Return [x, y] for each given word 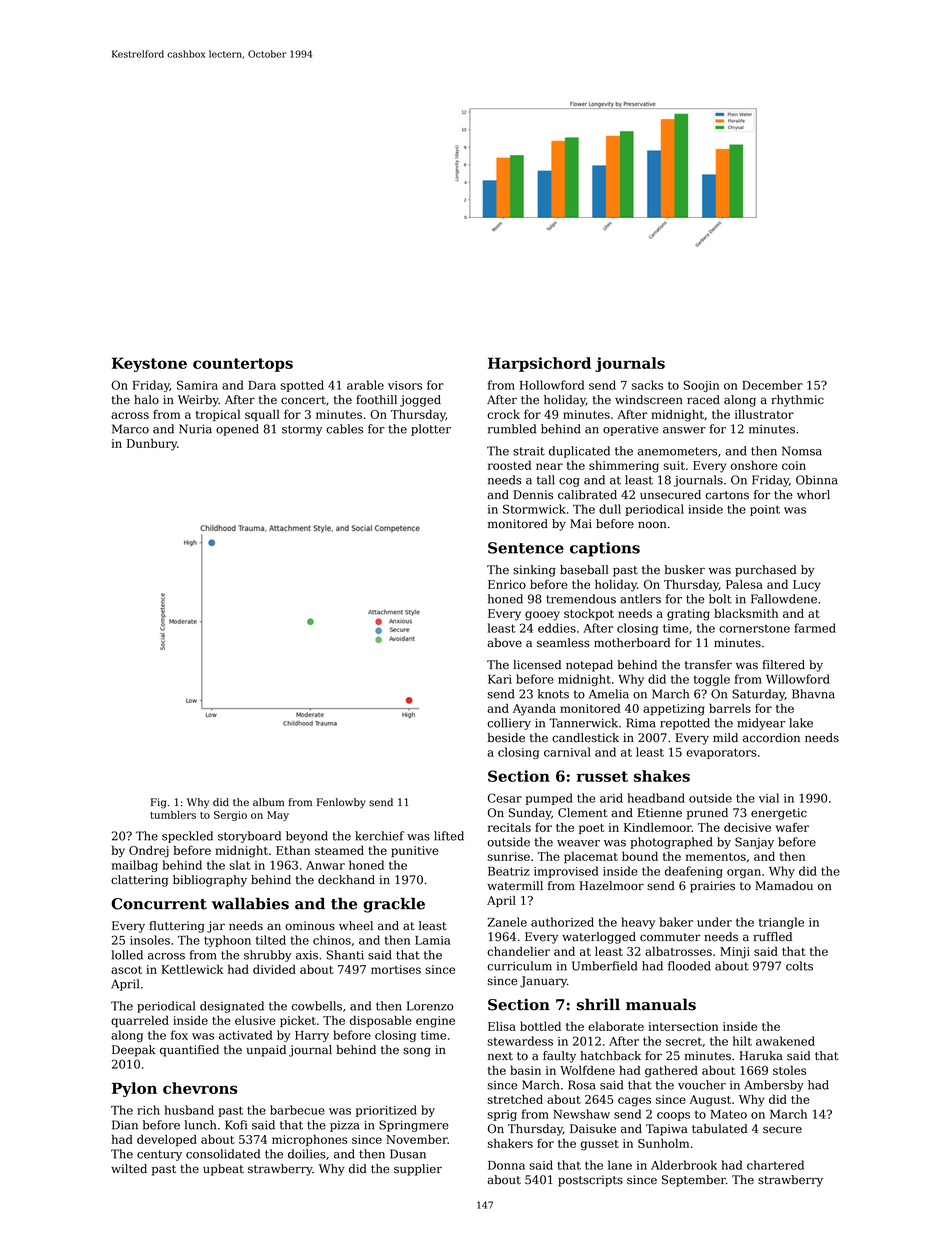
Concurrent [159, 904]
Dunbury [152, 444]
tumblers [173, 815]
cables [344, 429]
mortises [396, 969]
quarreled [140, 1021]
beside [506, 738]
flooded [689, 966]
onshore [754, 465]
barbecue [297, 1110]
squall [262, 415]
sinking [534, 571]
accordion [771, 738]
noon [652, 525]
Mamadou [784, 886]
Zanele [507, 922]
